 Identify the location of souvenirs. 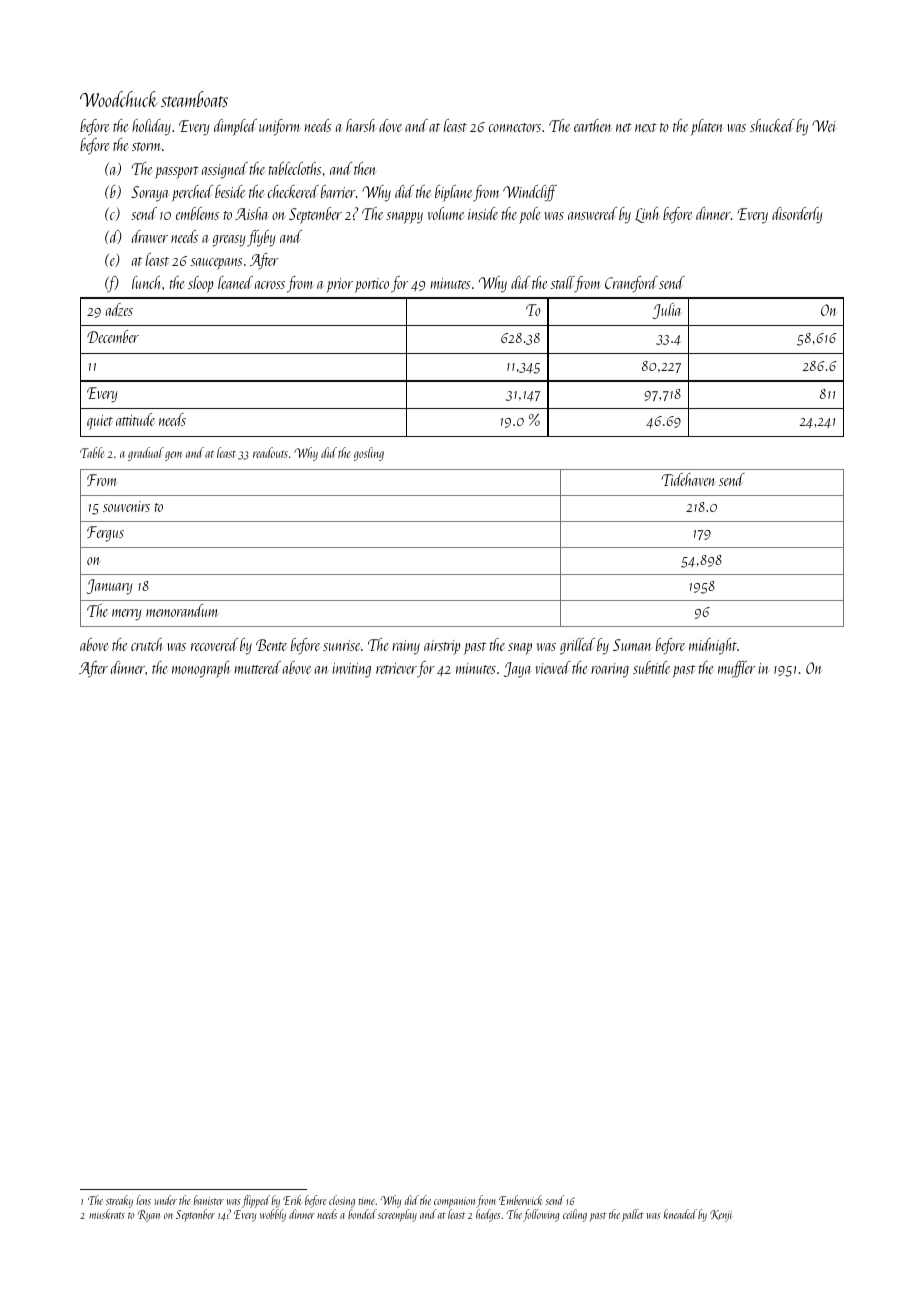
(126, 506).
